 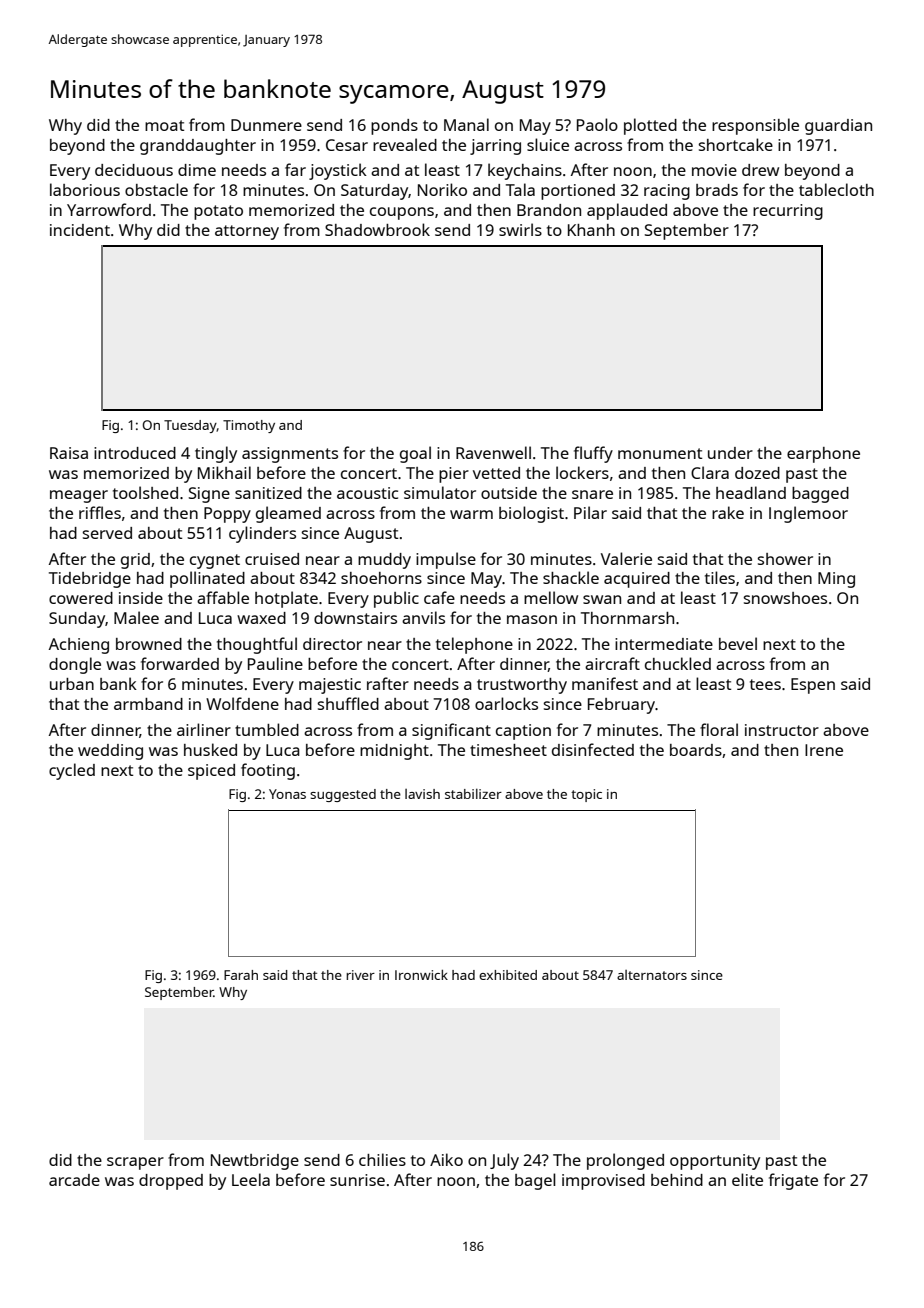 I want to click on boards, so click(x=696, y=750).
